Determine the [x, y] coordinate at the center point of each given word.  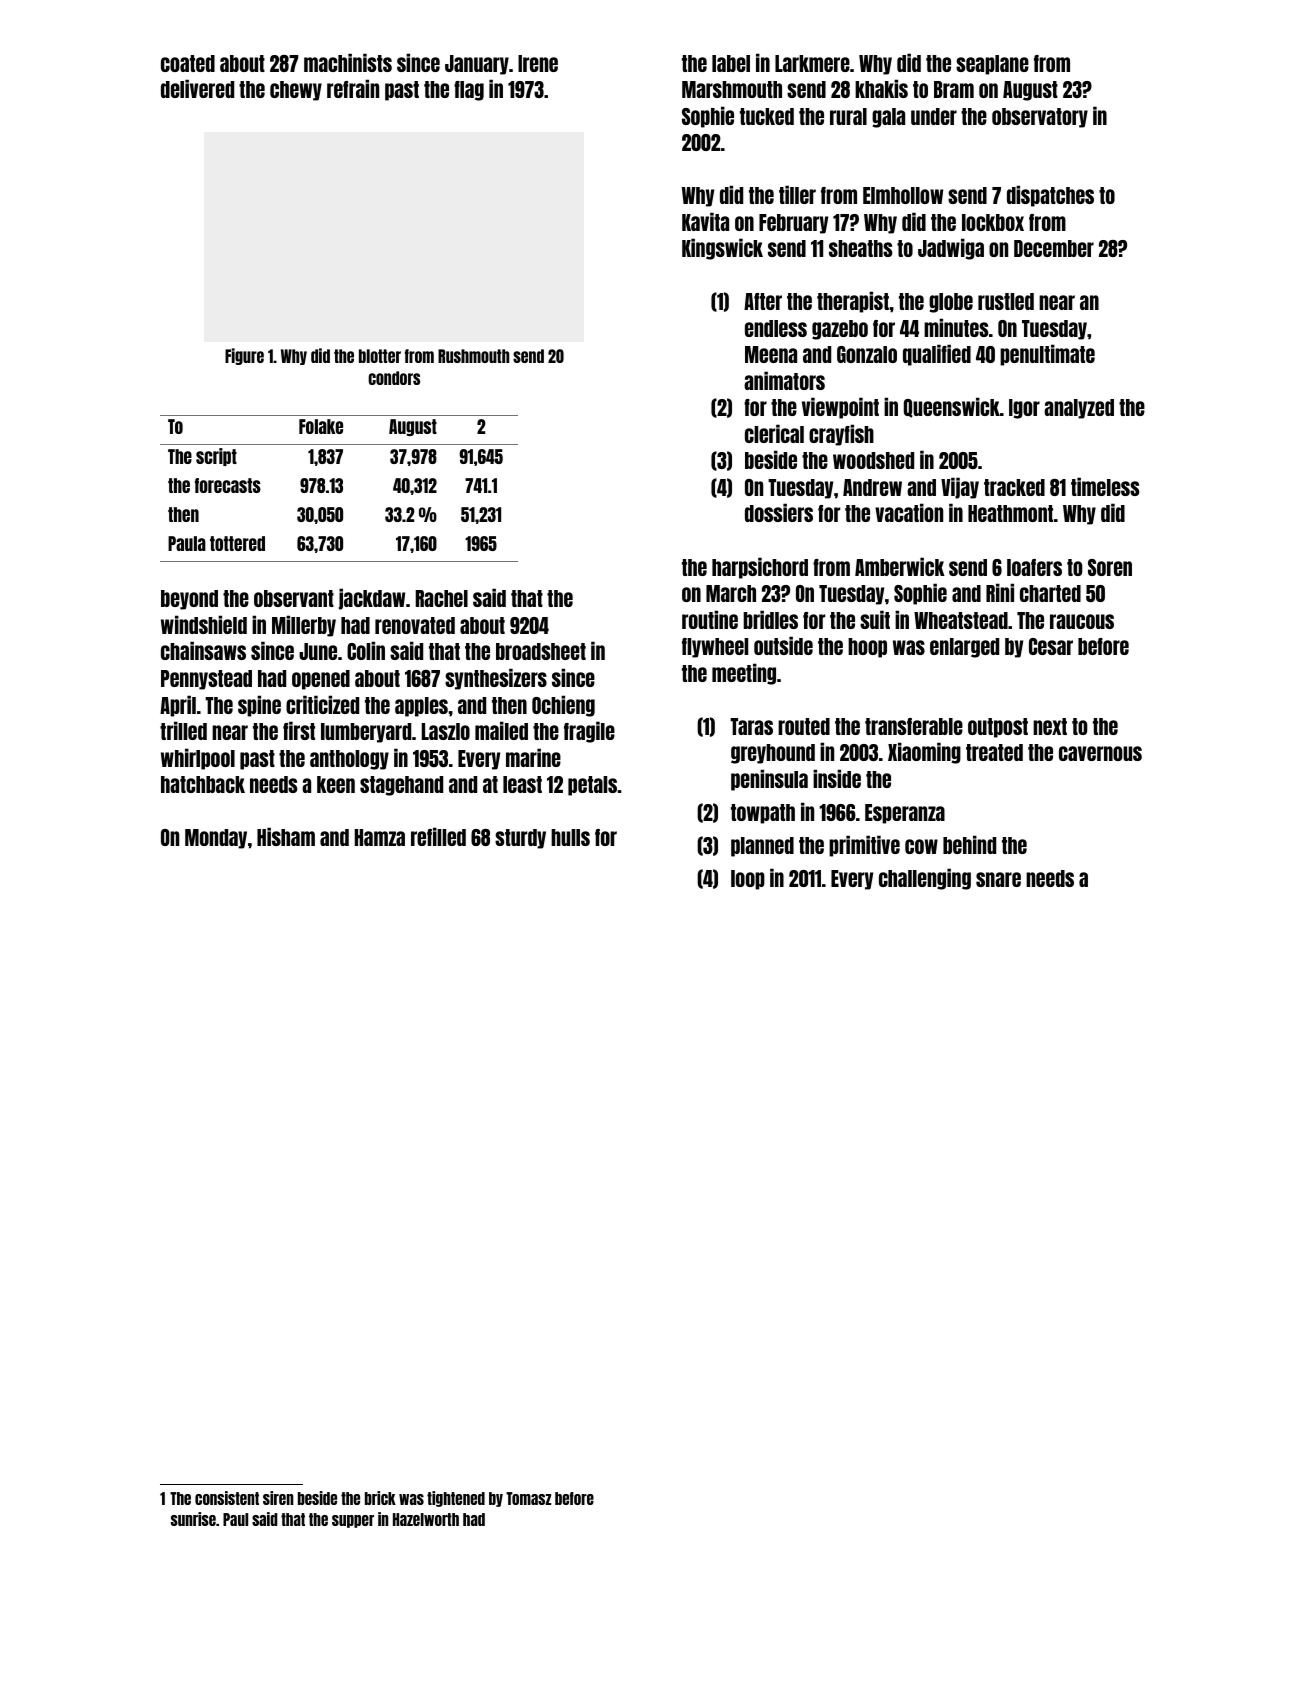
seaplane [992, 65]
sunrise [193, 1519]
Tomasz [528, 1498]
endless [776, 328]
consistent [227, 1498]
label [731, 63]
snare [998, 879]
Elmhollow [903, 195]
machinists [348, 62]
